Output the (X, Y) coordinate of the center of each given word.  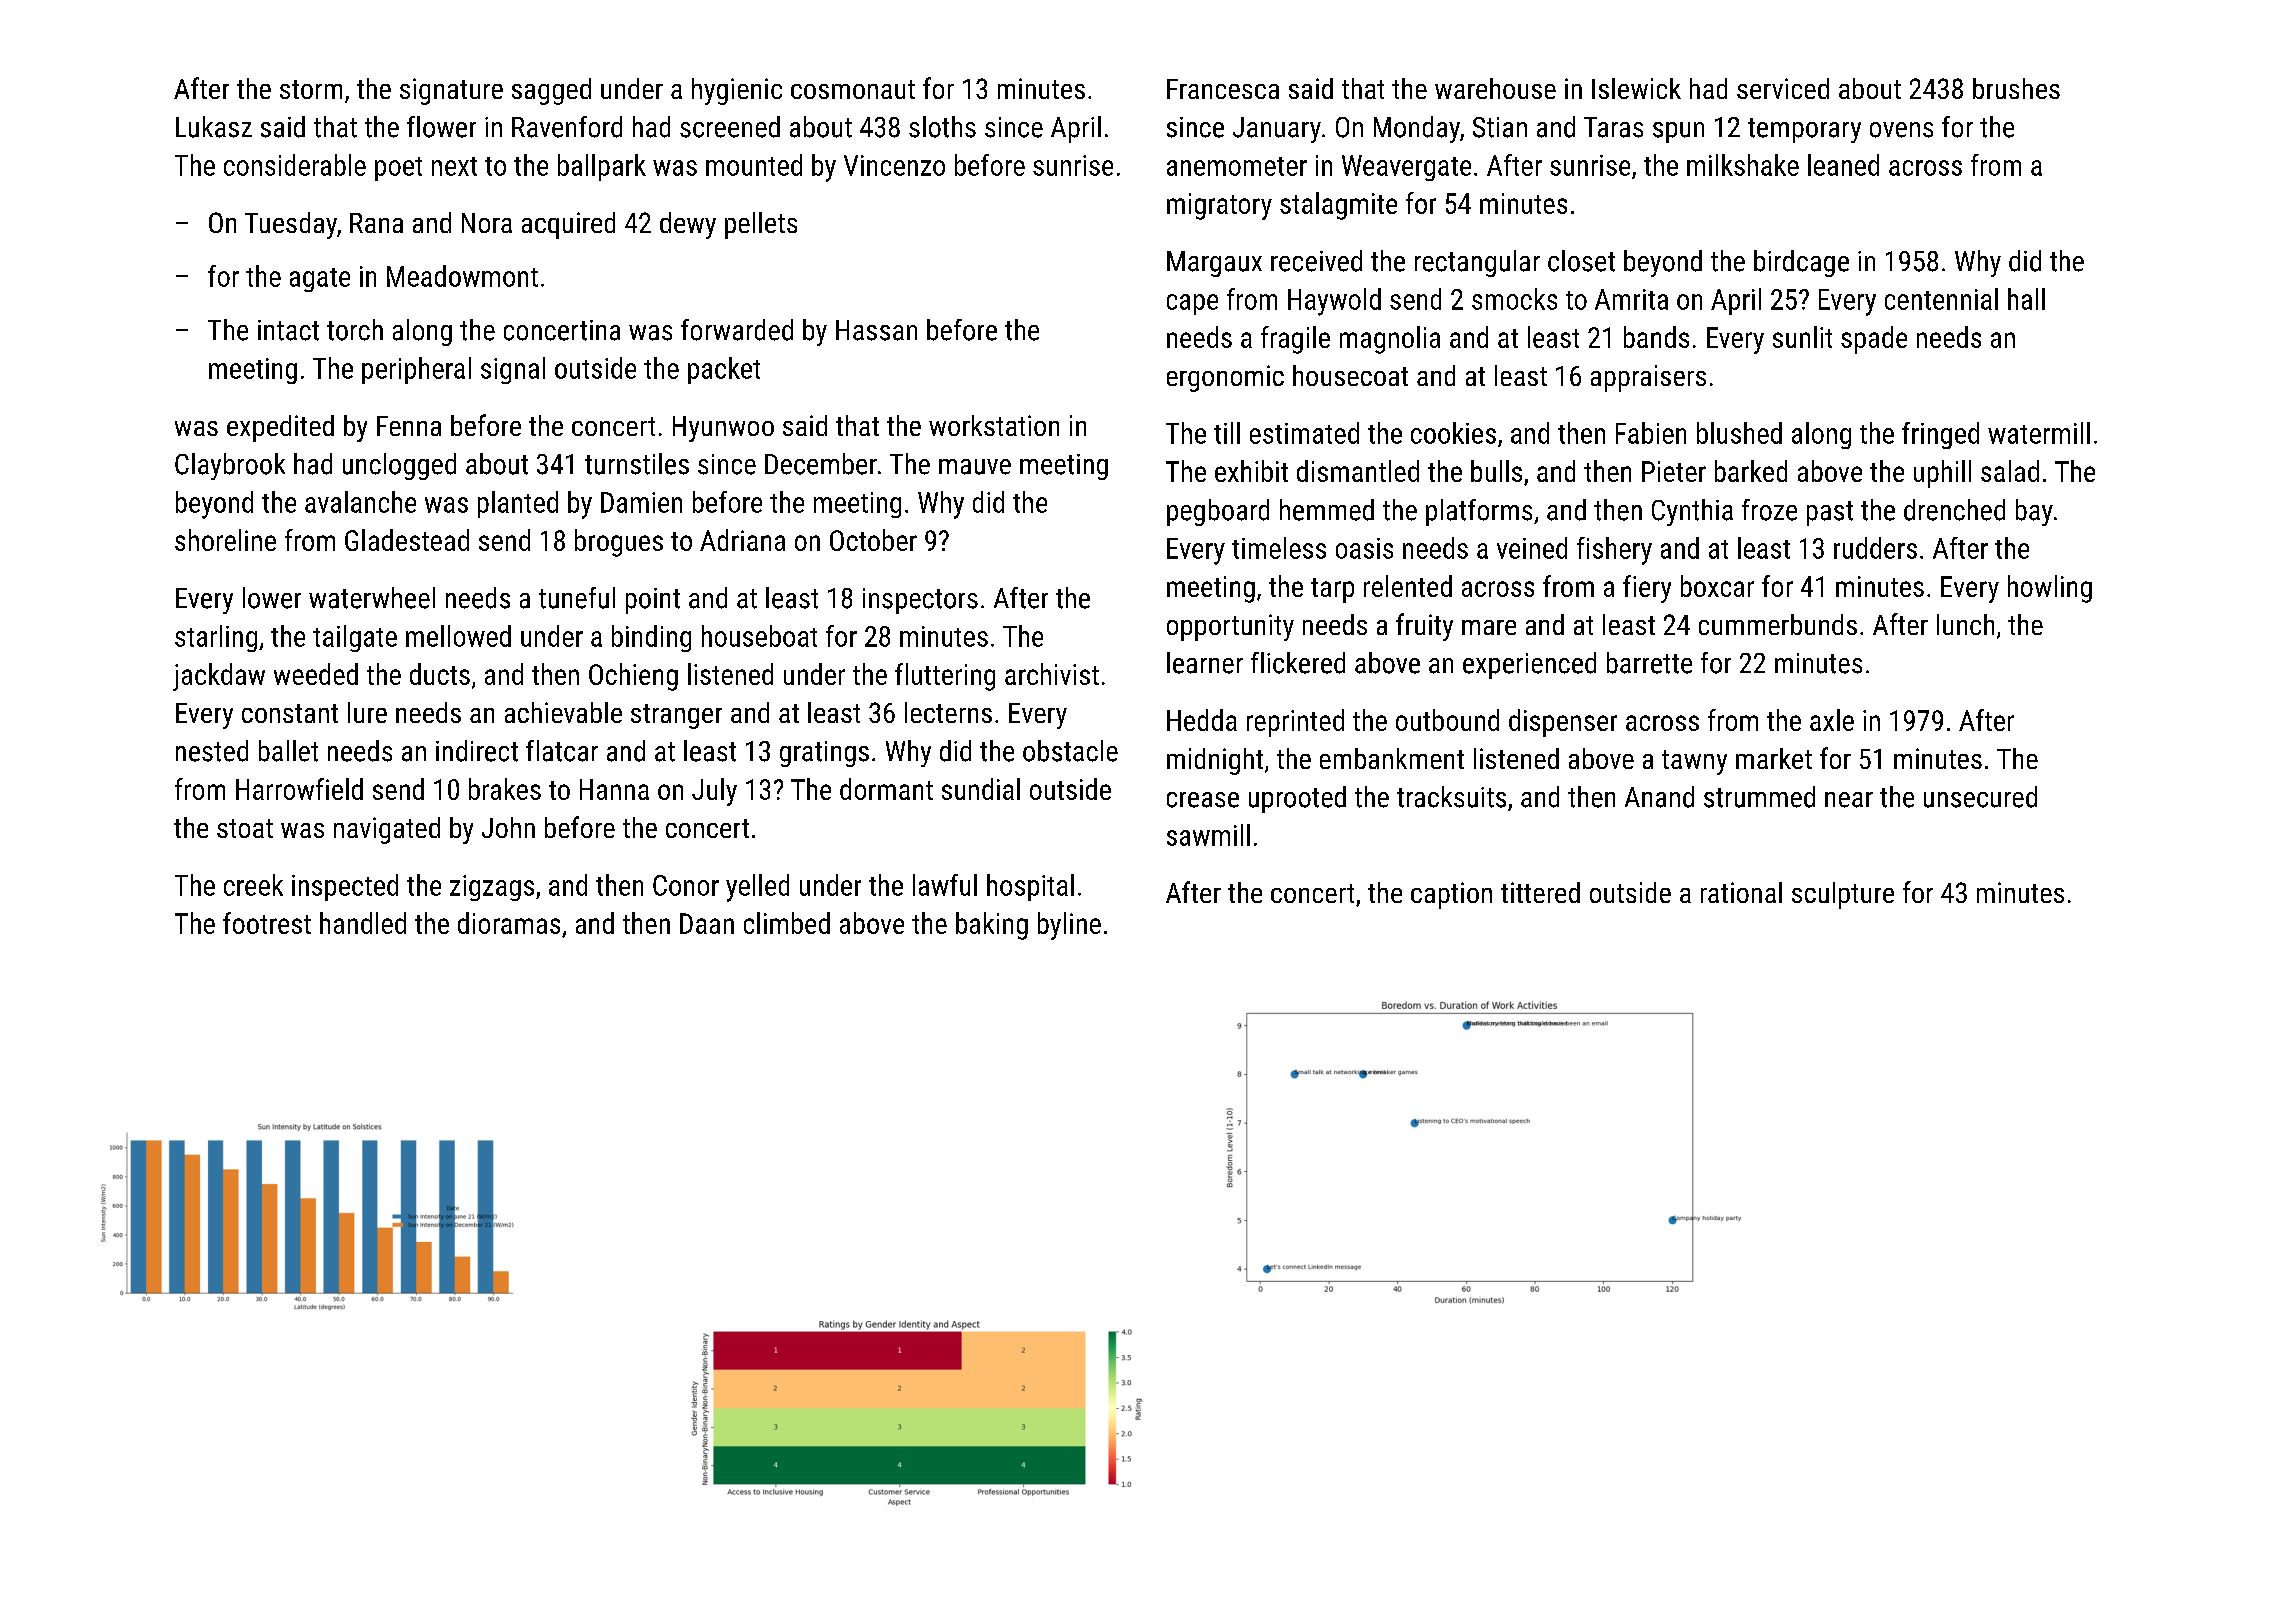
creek (253, 885)
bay (2034, 512)
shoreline (225, 540)
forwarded (737, 330)
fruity (1424, 627)
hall (2026, 299)
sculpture (1843, 895)
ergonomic (1225, 378)
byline (1069, 926)
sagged (551, 91)
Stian (1500, 127)
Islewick (1636, 88)
